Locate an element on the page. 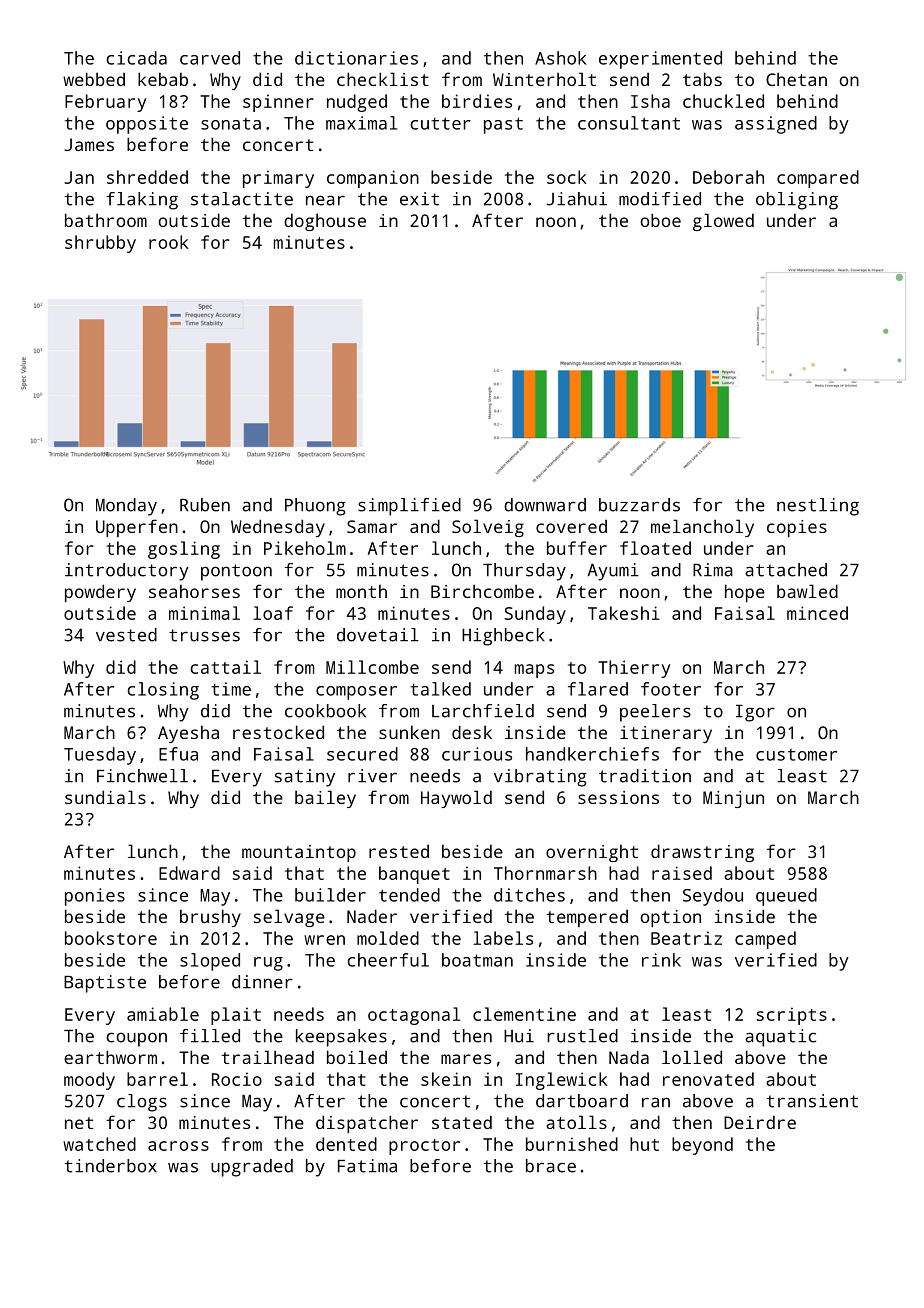 The width and height of the page is (924, 1308). Takeshi is located at coordinates (624, 613).
